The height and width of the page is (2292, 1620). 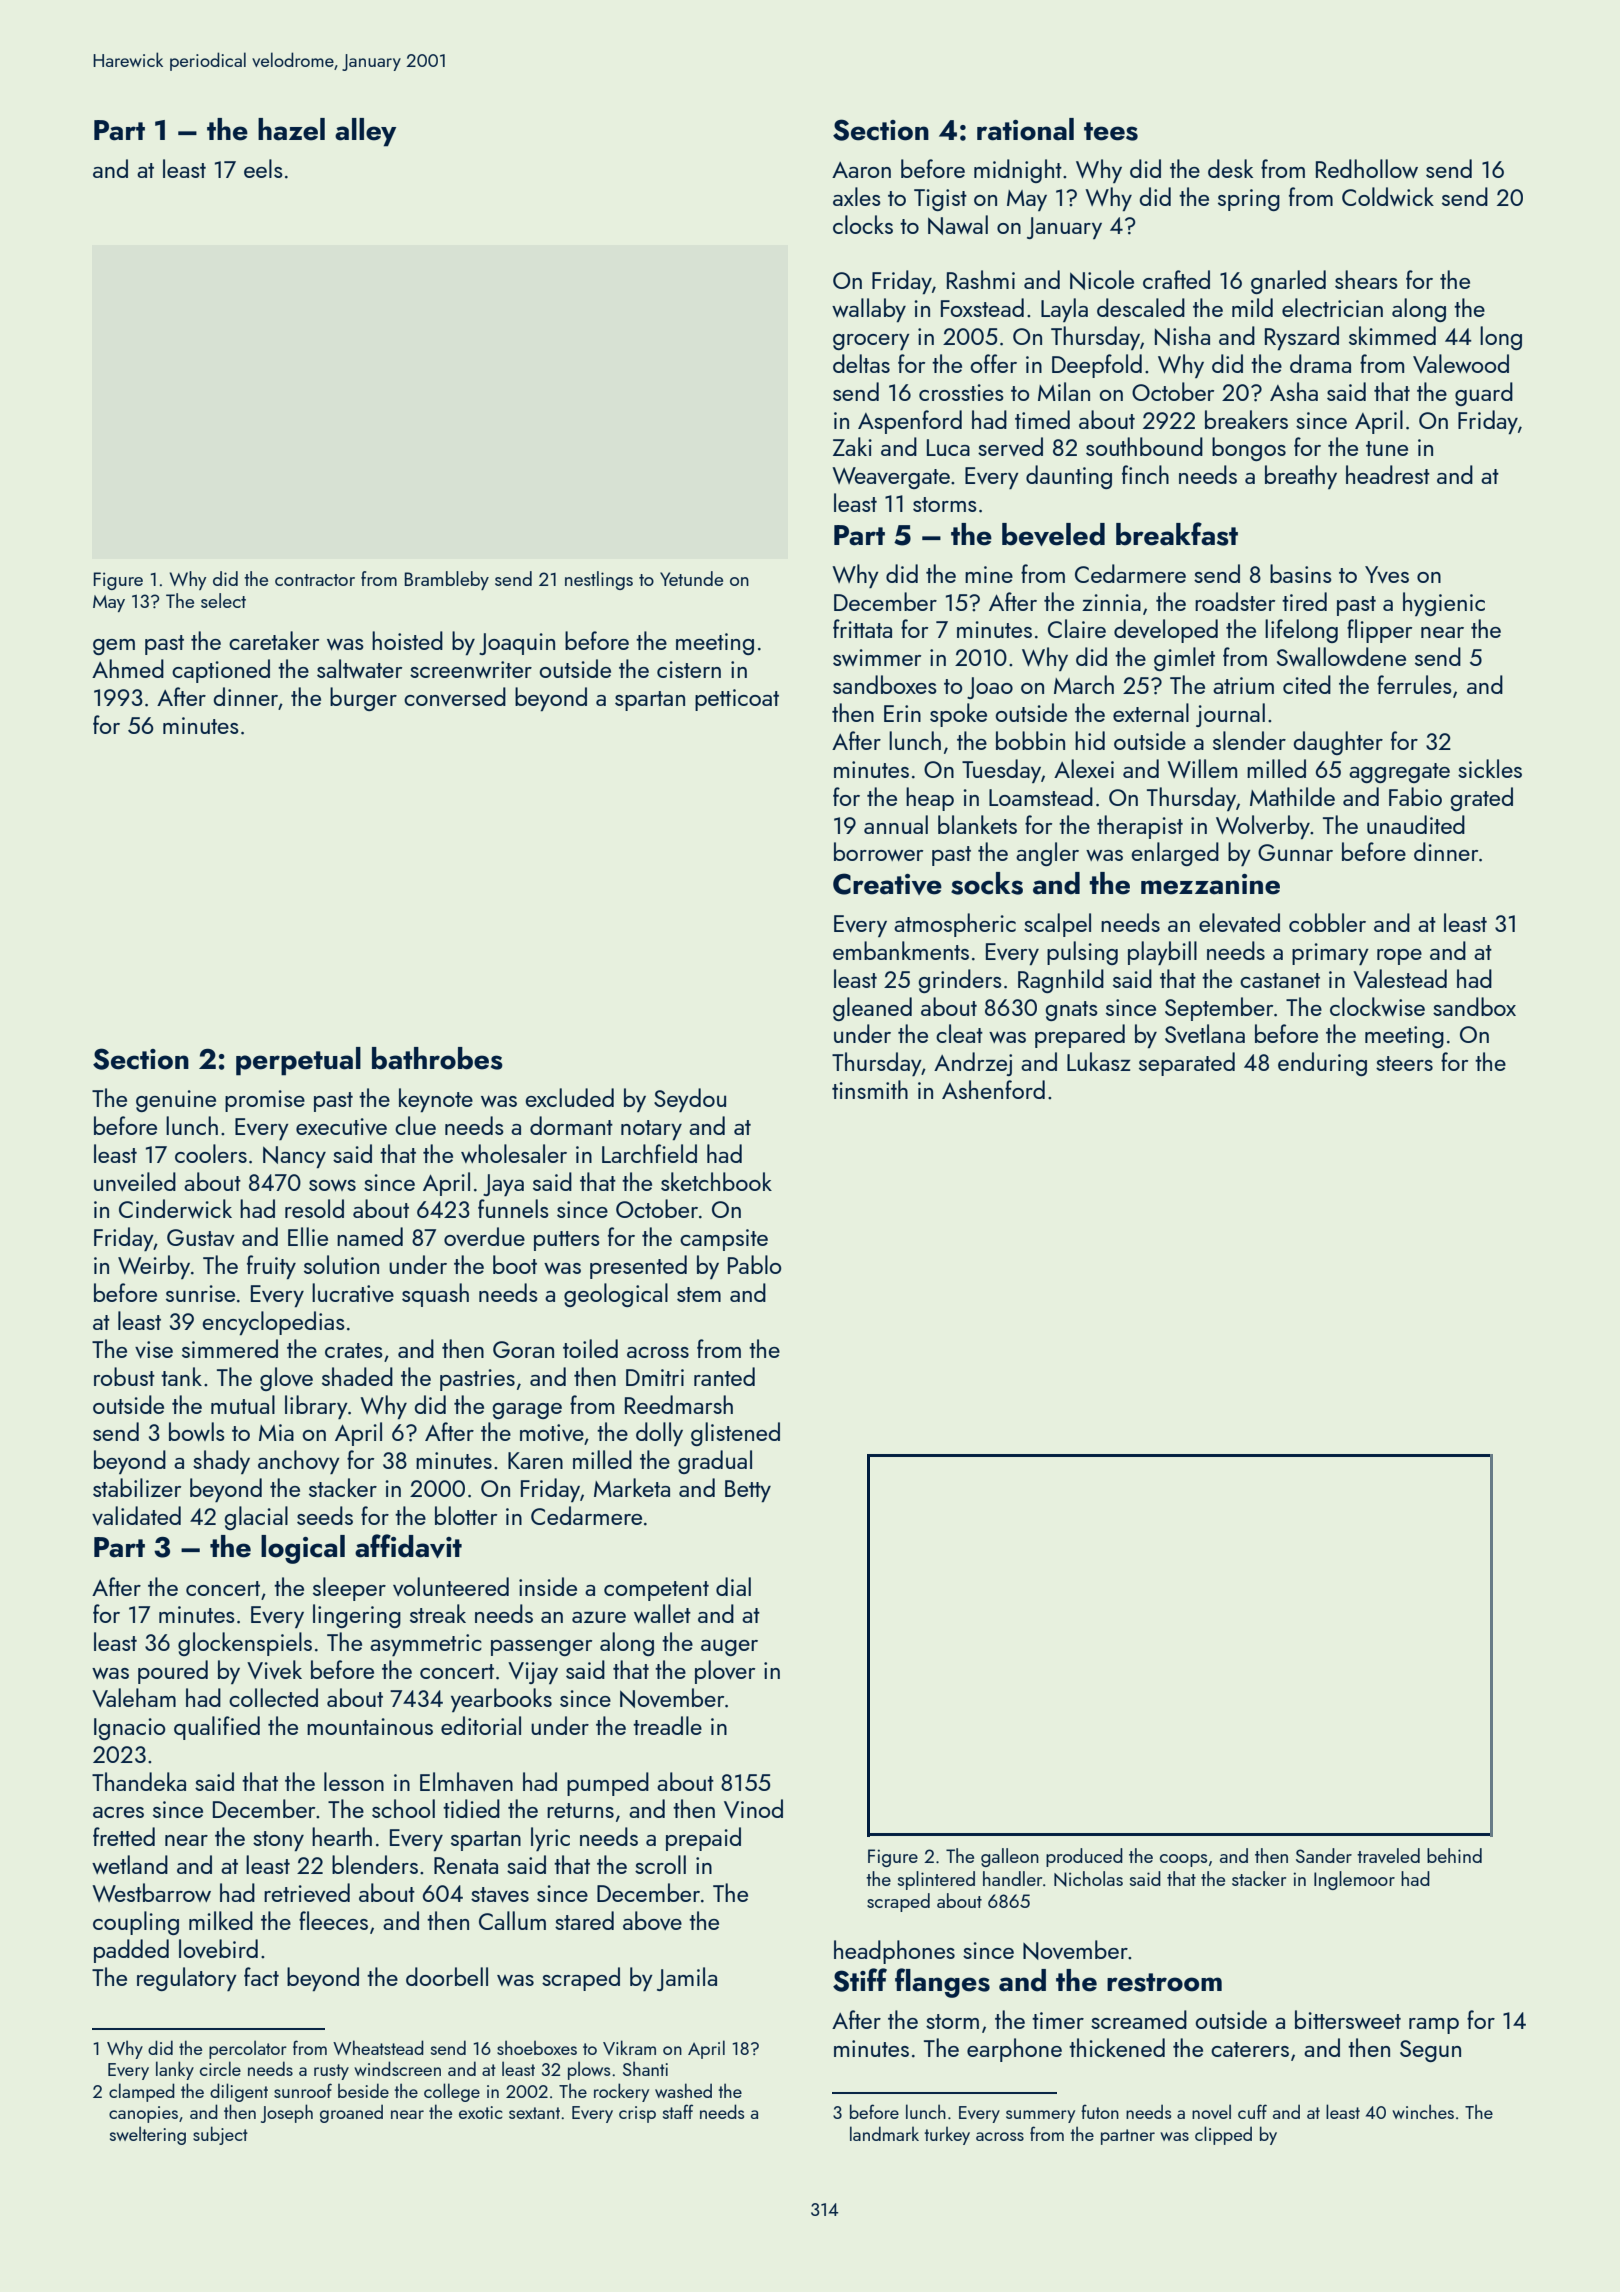 I want to click on shady, so click(x=221, y=1462).
